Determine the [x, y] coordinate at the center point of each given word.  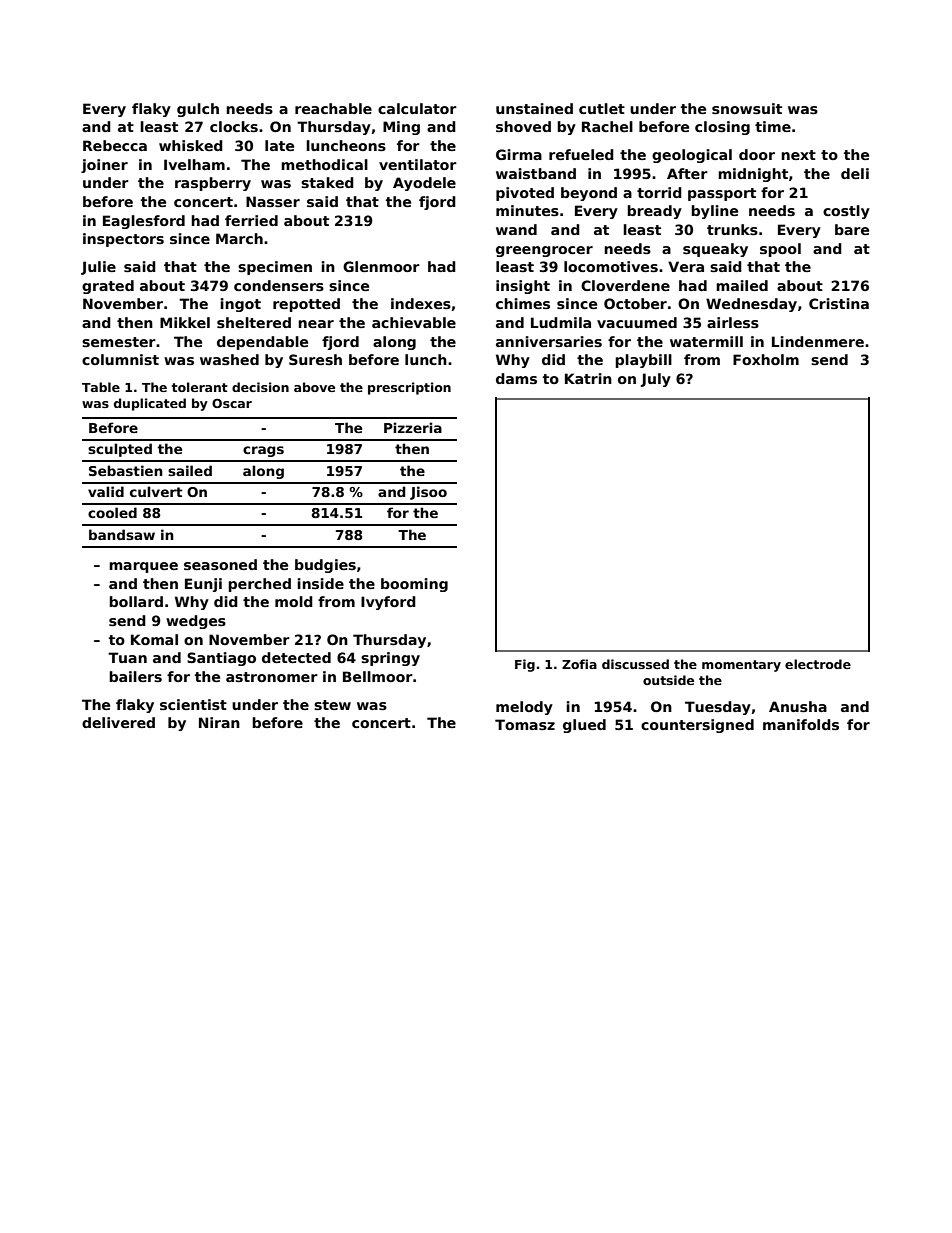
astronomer [272, 677]
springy [390, 659]
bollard [136, 601]
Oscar [232, 403]
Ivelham [194, 164]
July [656, 380]
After [687, 173]
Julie [98, 268]
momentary [741, 666]
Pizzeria [413, 427]
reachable [333, 108]
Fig [525, 665]
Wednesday [751, 305]
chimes [523, 303]
